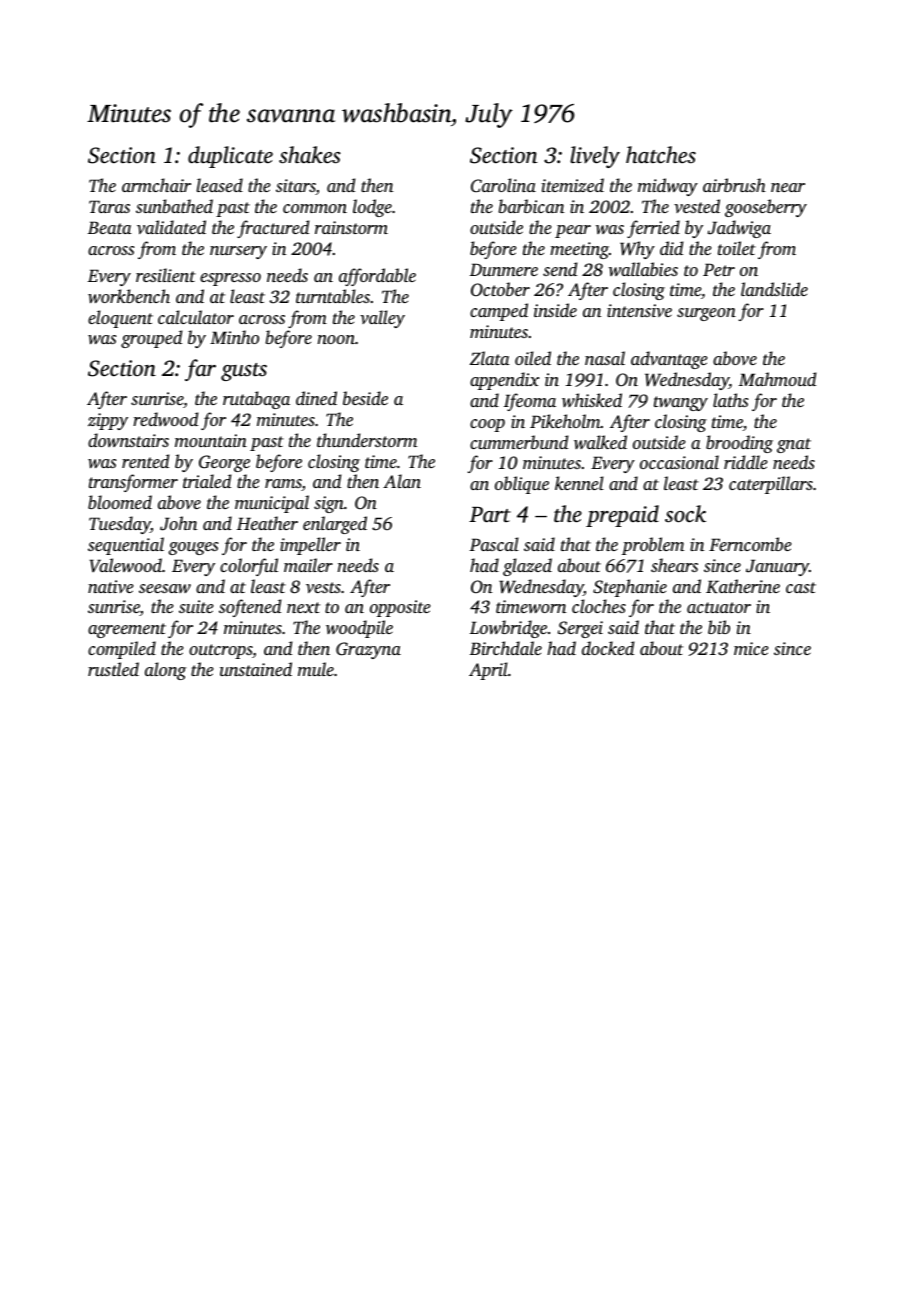 This page has width=908, height=1316. Describe the element at coordinates (145, 461) in the page. I see `rented` at that location.
